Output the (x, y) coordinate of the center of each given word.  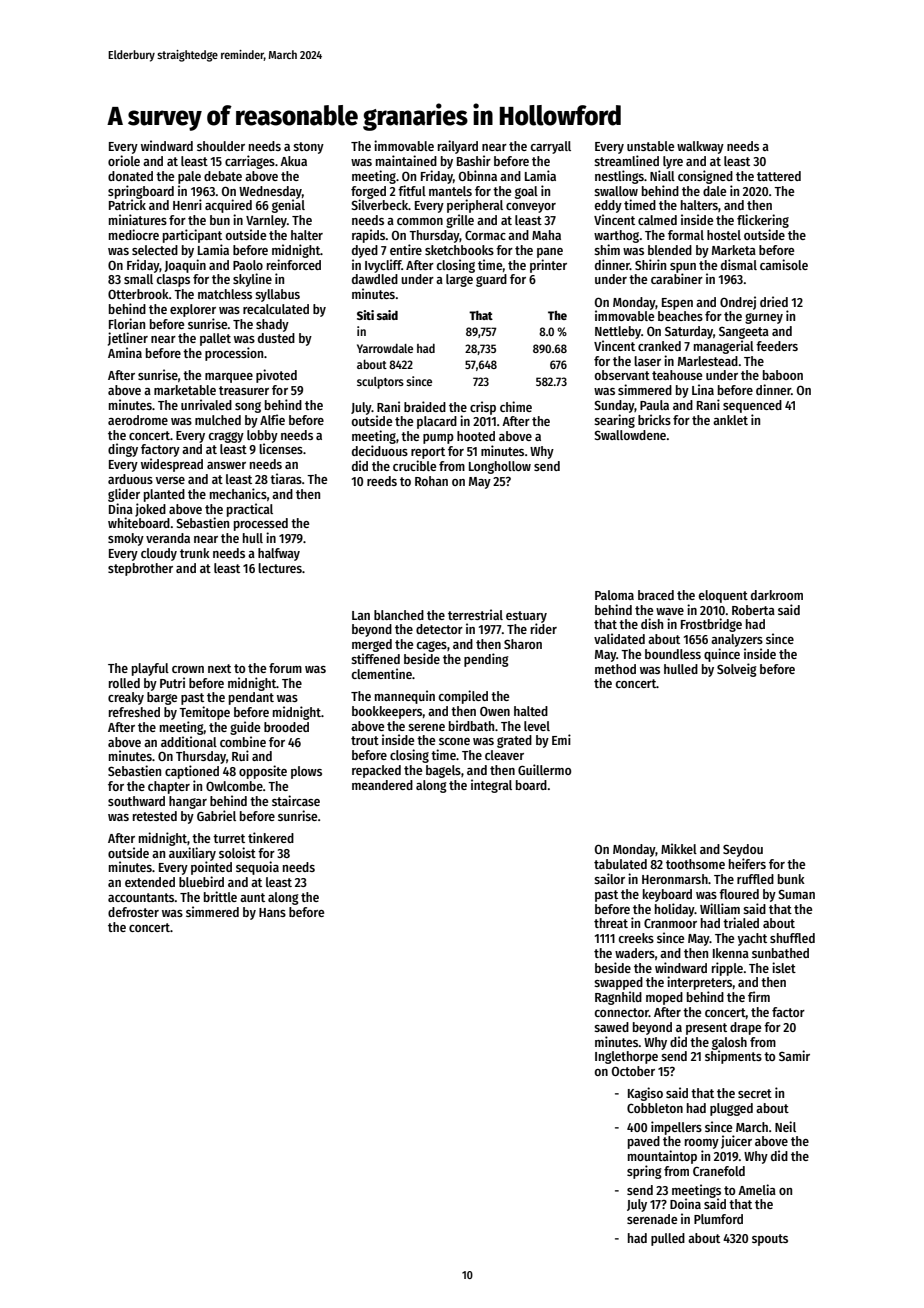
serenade (652, 1219)
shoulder (221, 146)
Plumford (718, 1219)
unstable (650, 146)
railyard (458, 147)
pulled (668, 1239)
